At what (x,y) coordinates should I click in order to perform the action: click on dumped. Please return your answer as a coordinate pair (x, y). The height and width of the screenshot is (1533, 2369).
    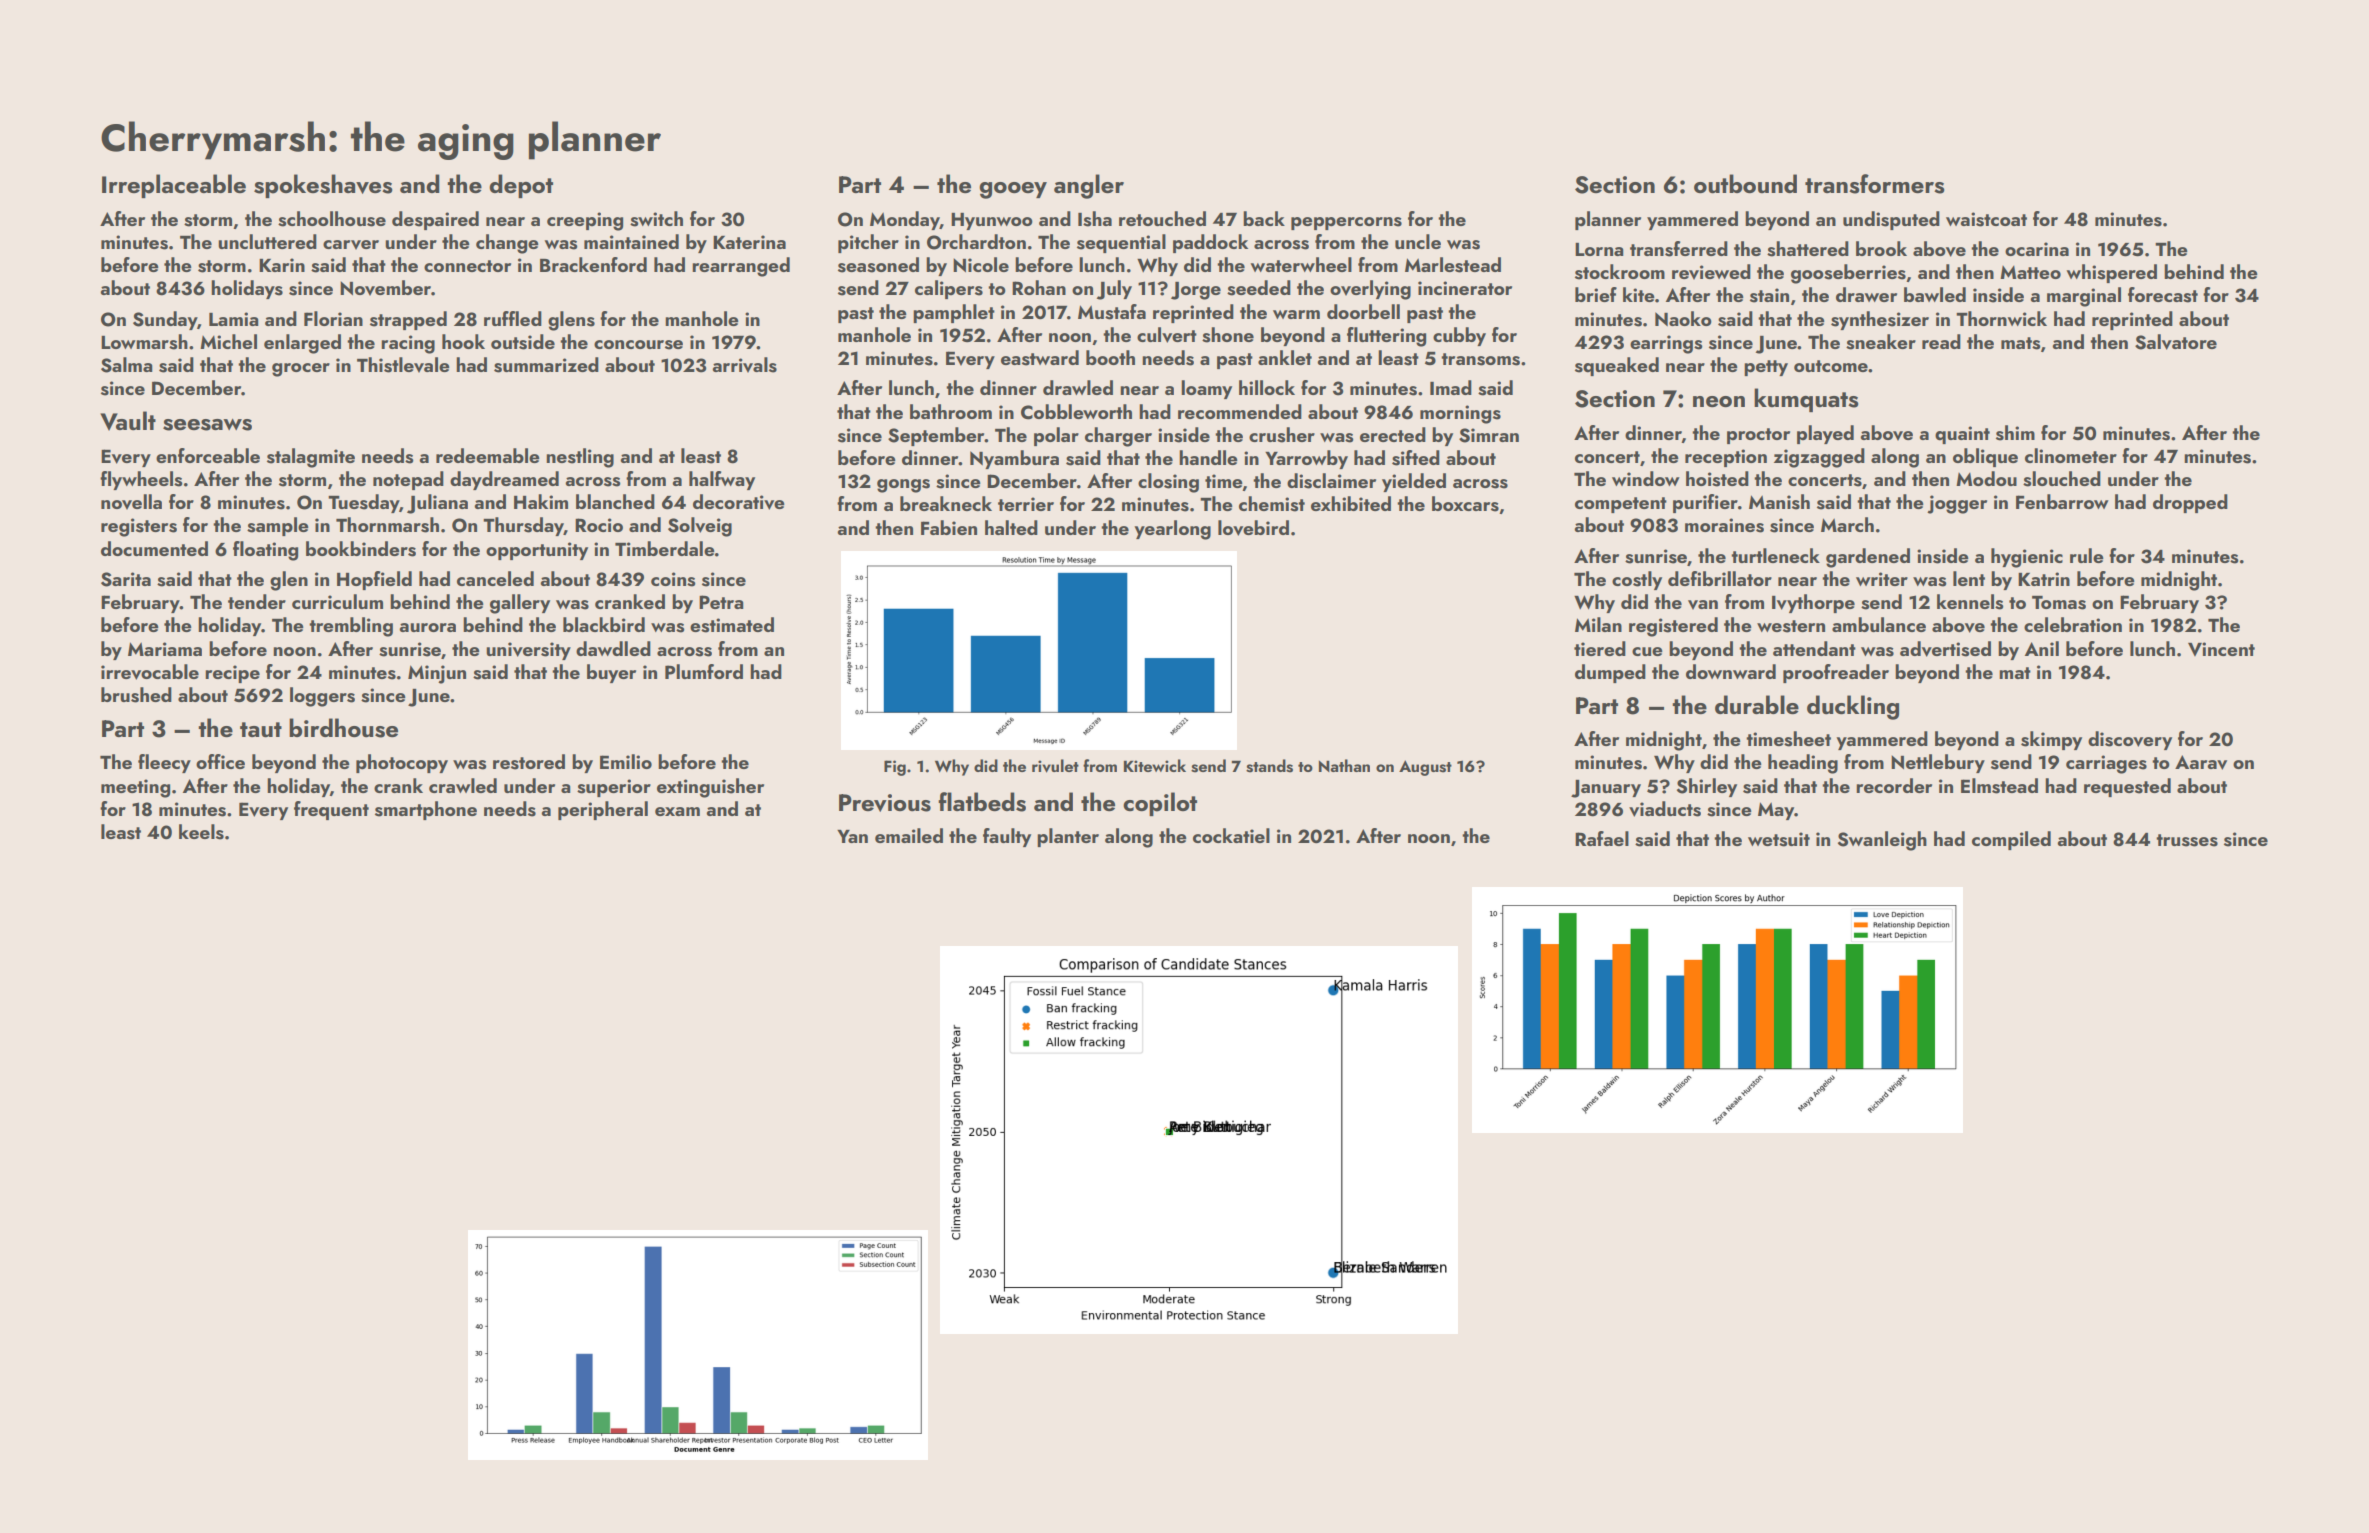
    Looking at the image, I should click on (1610, 673).
